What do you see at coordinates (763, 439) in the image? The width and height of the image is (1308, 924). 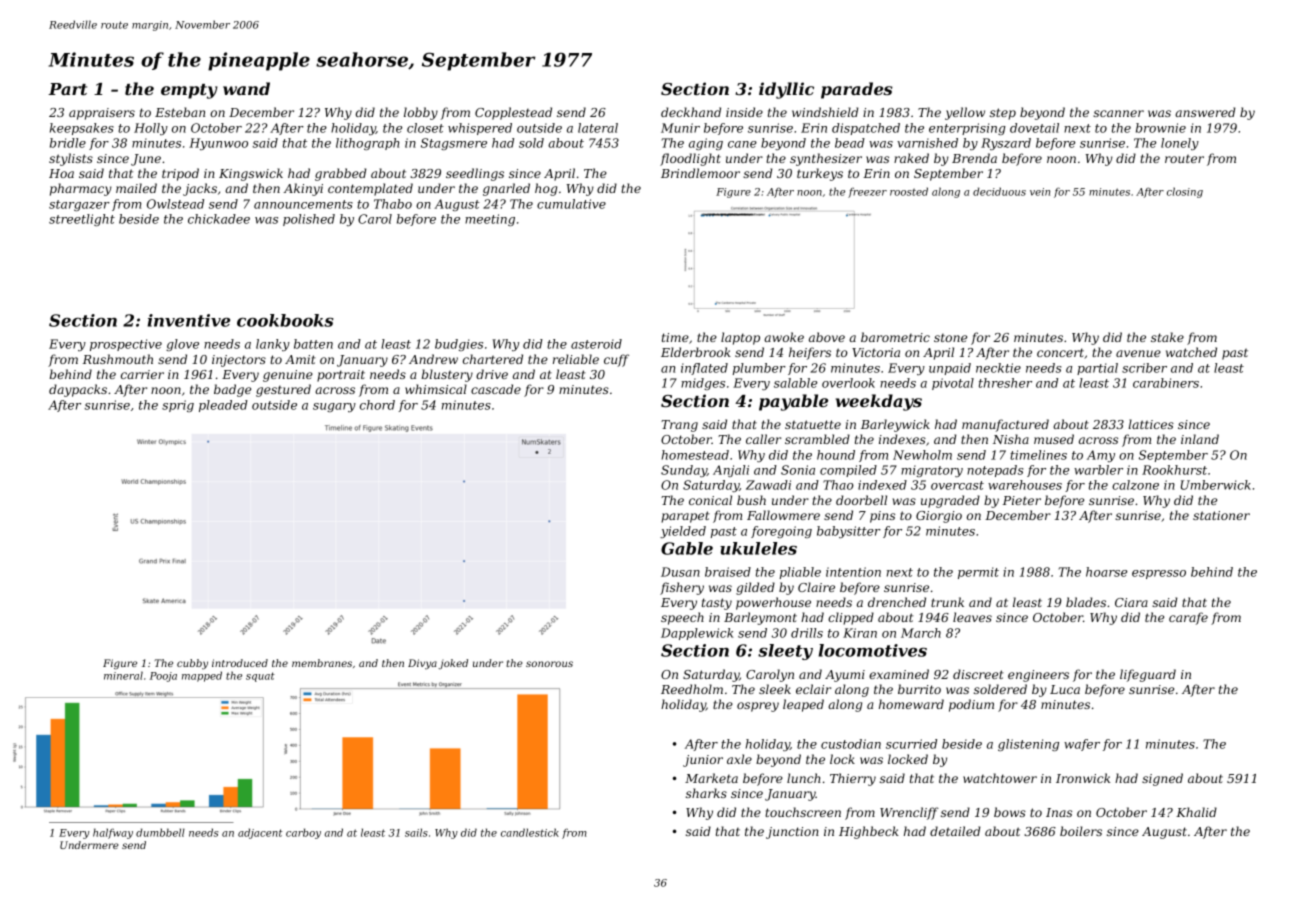 I see `caller` at bounding box center [763, 439].
